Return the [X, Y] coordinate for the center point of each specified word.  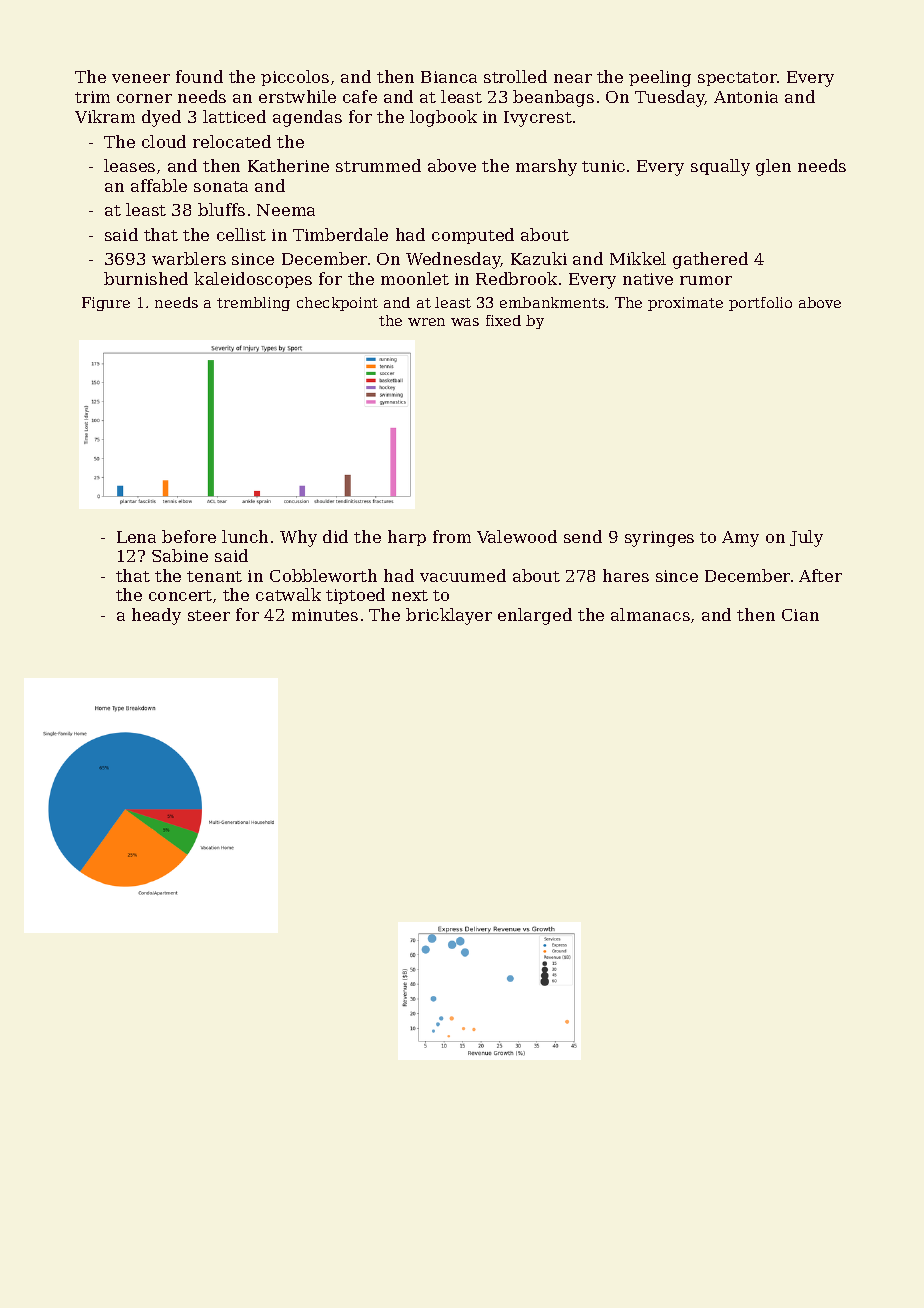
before [189, 536]
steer [209, 615]
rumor [706, 280]
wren [426, 322]
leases [129, 165]
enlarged [535, 616]
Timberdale [340, 234]
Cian [800, 615]
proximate [685, 304]
